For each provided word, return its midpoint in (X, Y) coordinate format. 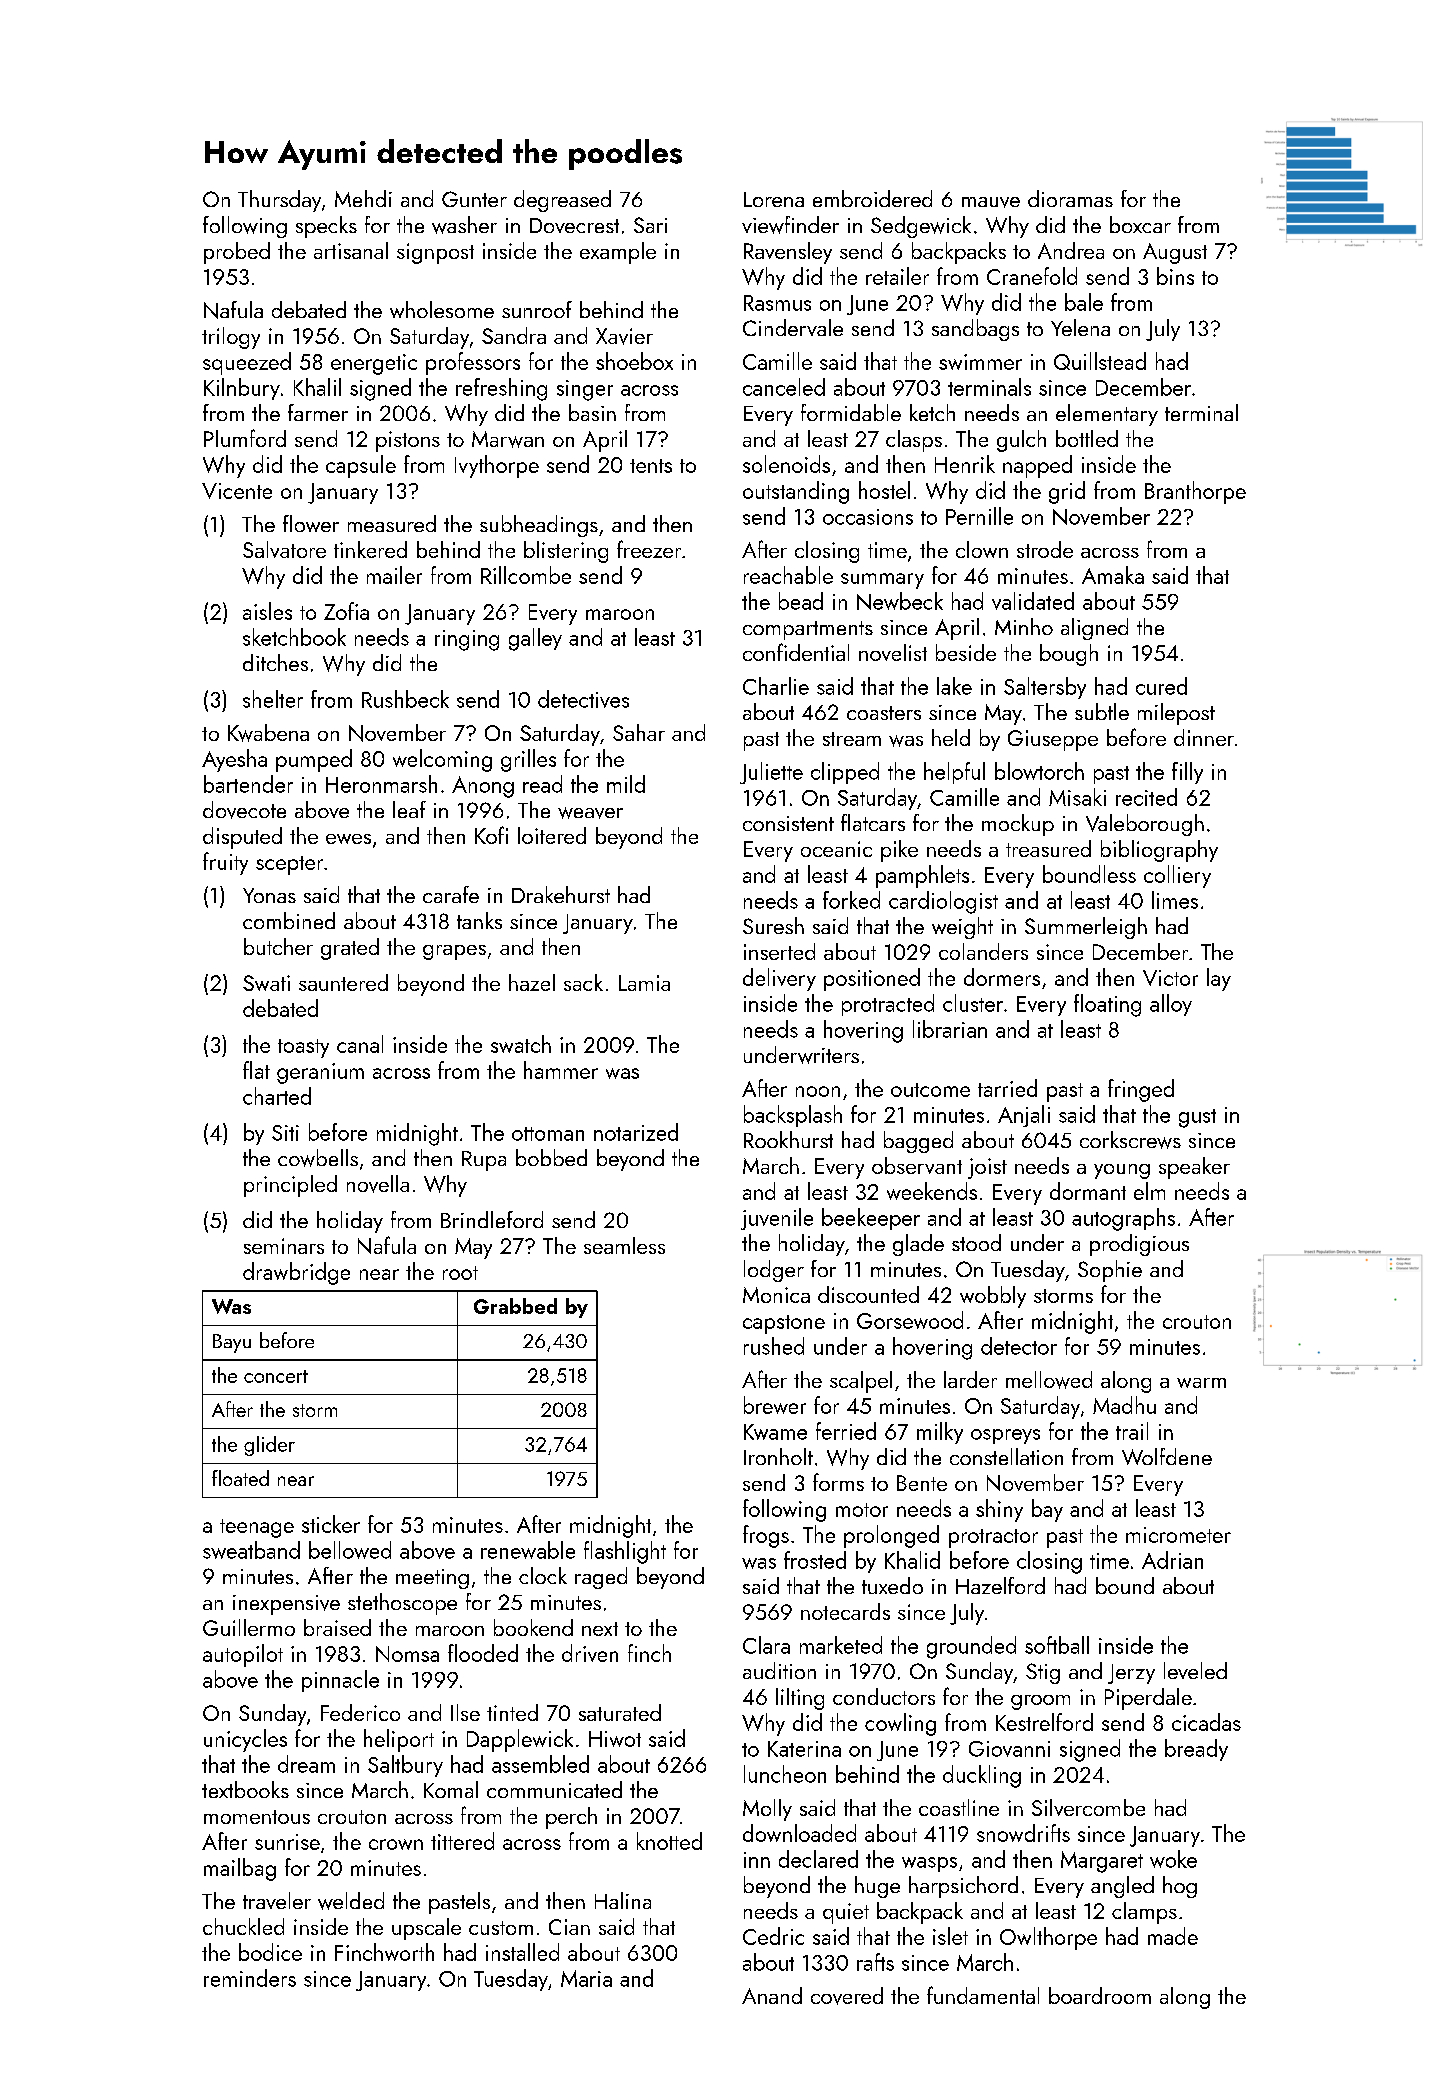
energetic (374, 364)
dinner (1204, 737)
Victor (1170, 978)
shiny (999, 1510)
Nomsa (407, 1654)
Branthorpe (1195, 492)
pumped (314, 760)
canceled (784, 387)
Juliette (771, 773)
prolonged (891, 1536)
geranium (320, 1073)
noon (818, 1091)
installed (522, 1952)
